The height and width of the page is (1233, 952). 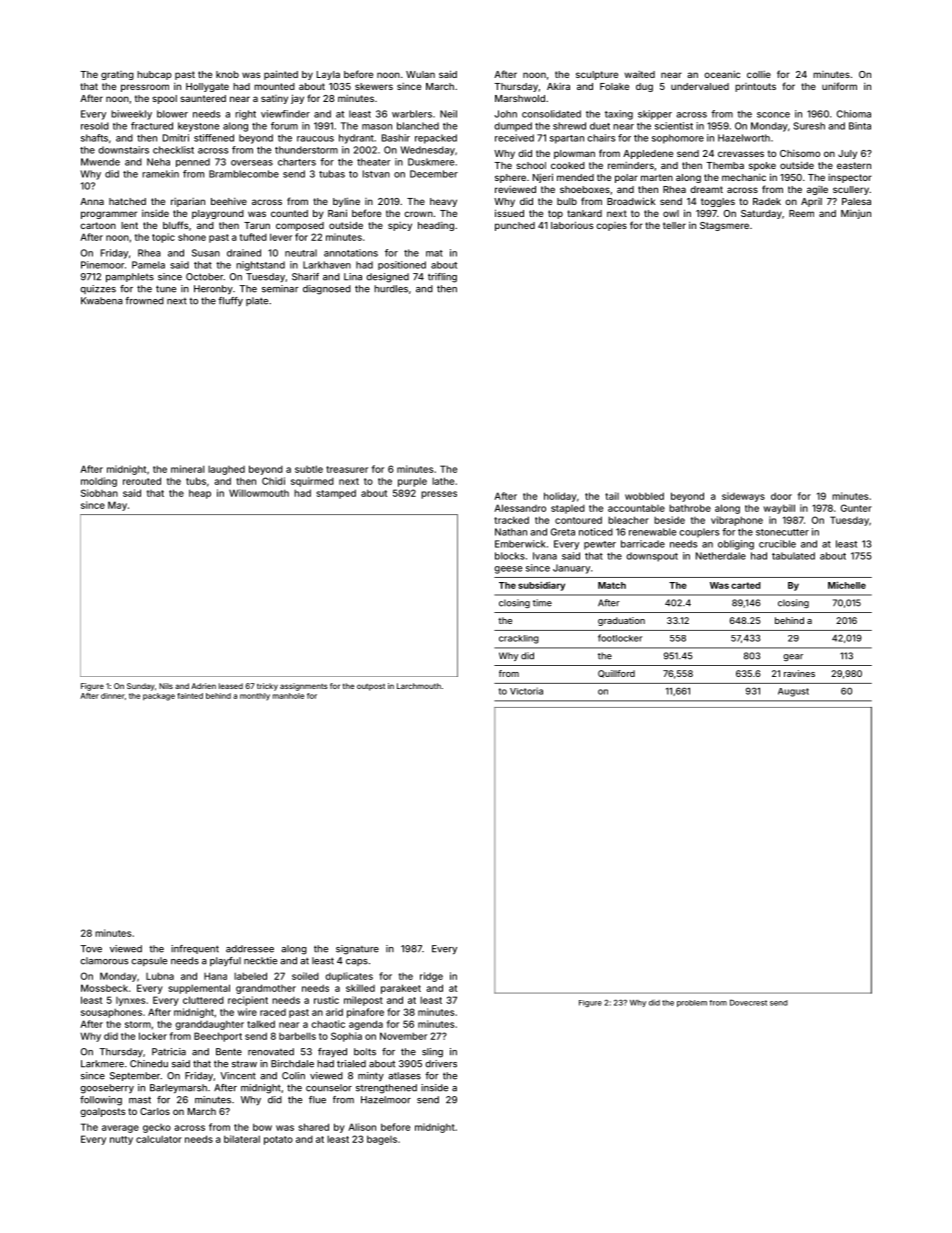 What do you see at coordinates (188, 469) in the page?
I see `mineral` at bounding box center [188, 469].
